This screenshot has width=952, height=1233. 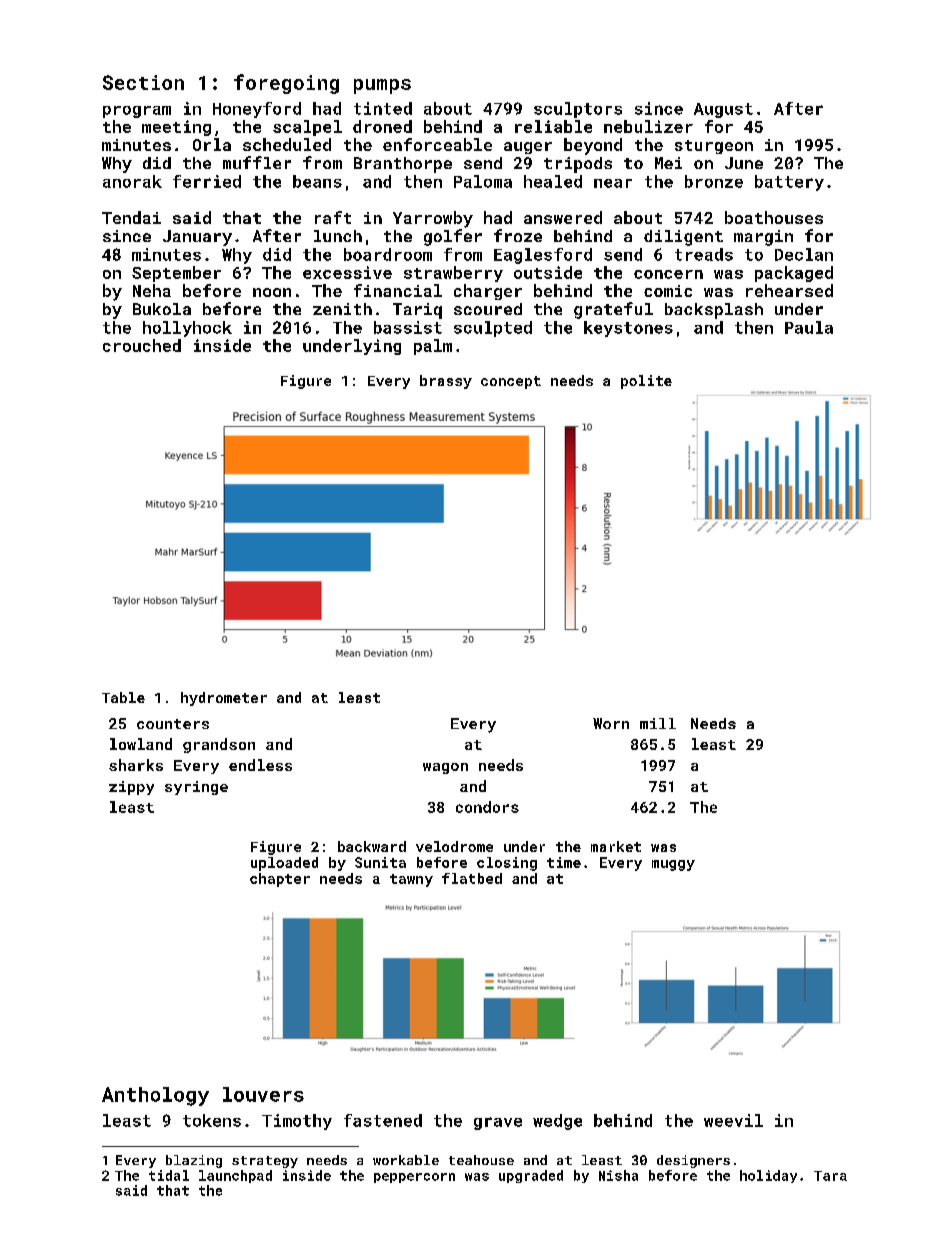 I want to click on packaged, so click(x=794, y=274).
